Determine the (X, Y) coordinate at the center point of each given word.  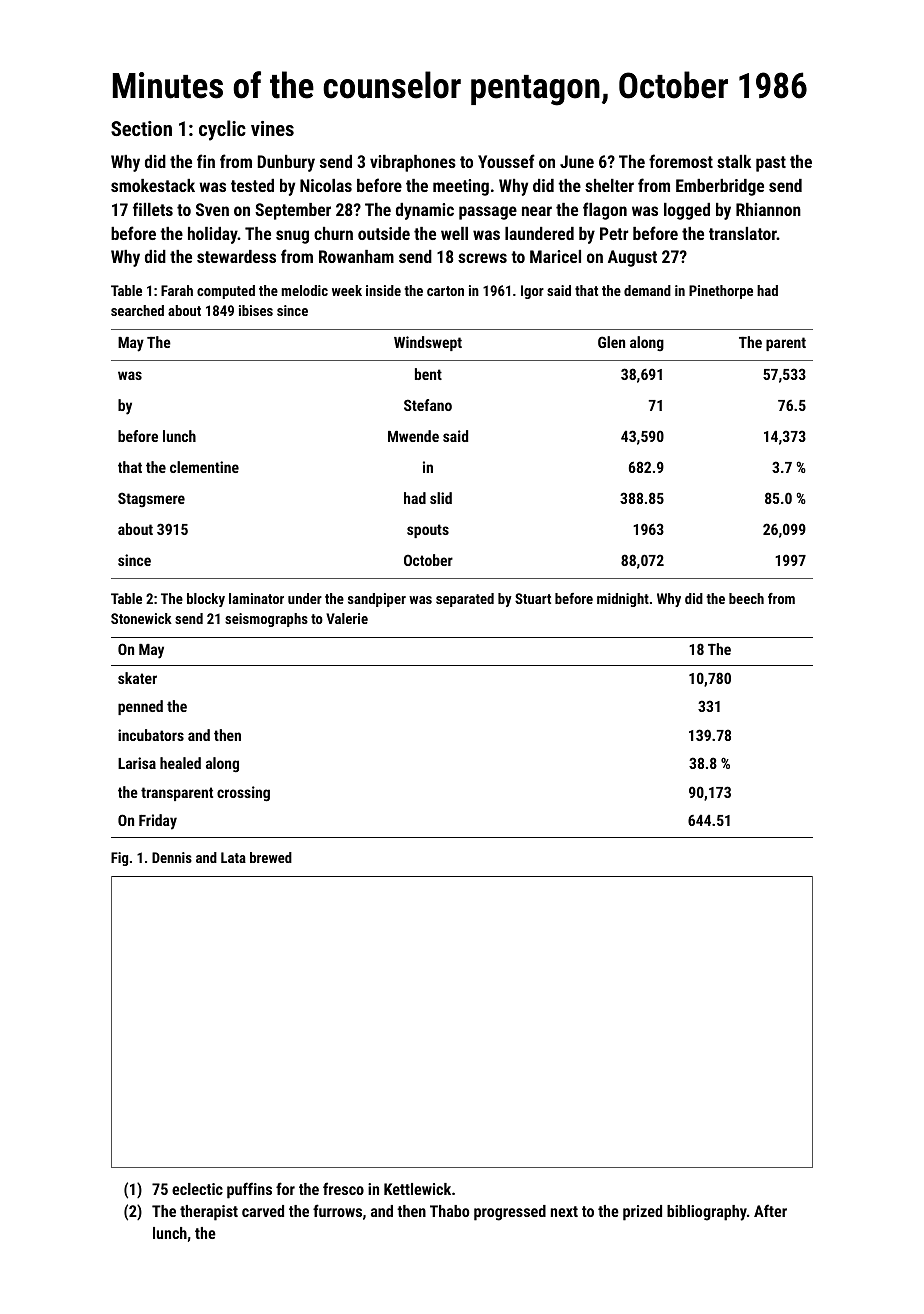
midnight (623, 600)
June (577, 161)
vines (272, 128)
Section (141, 128)
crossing (243, 794)
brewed (271, 857)
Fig (119, 859)
